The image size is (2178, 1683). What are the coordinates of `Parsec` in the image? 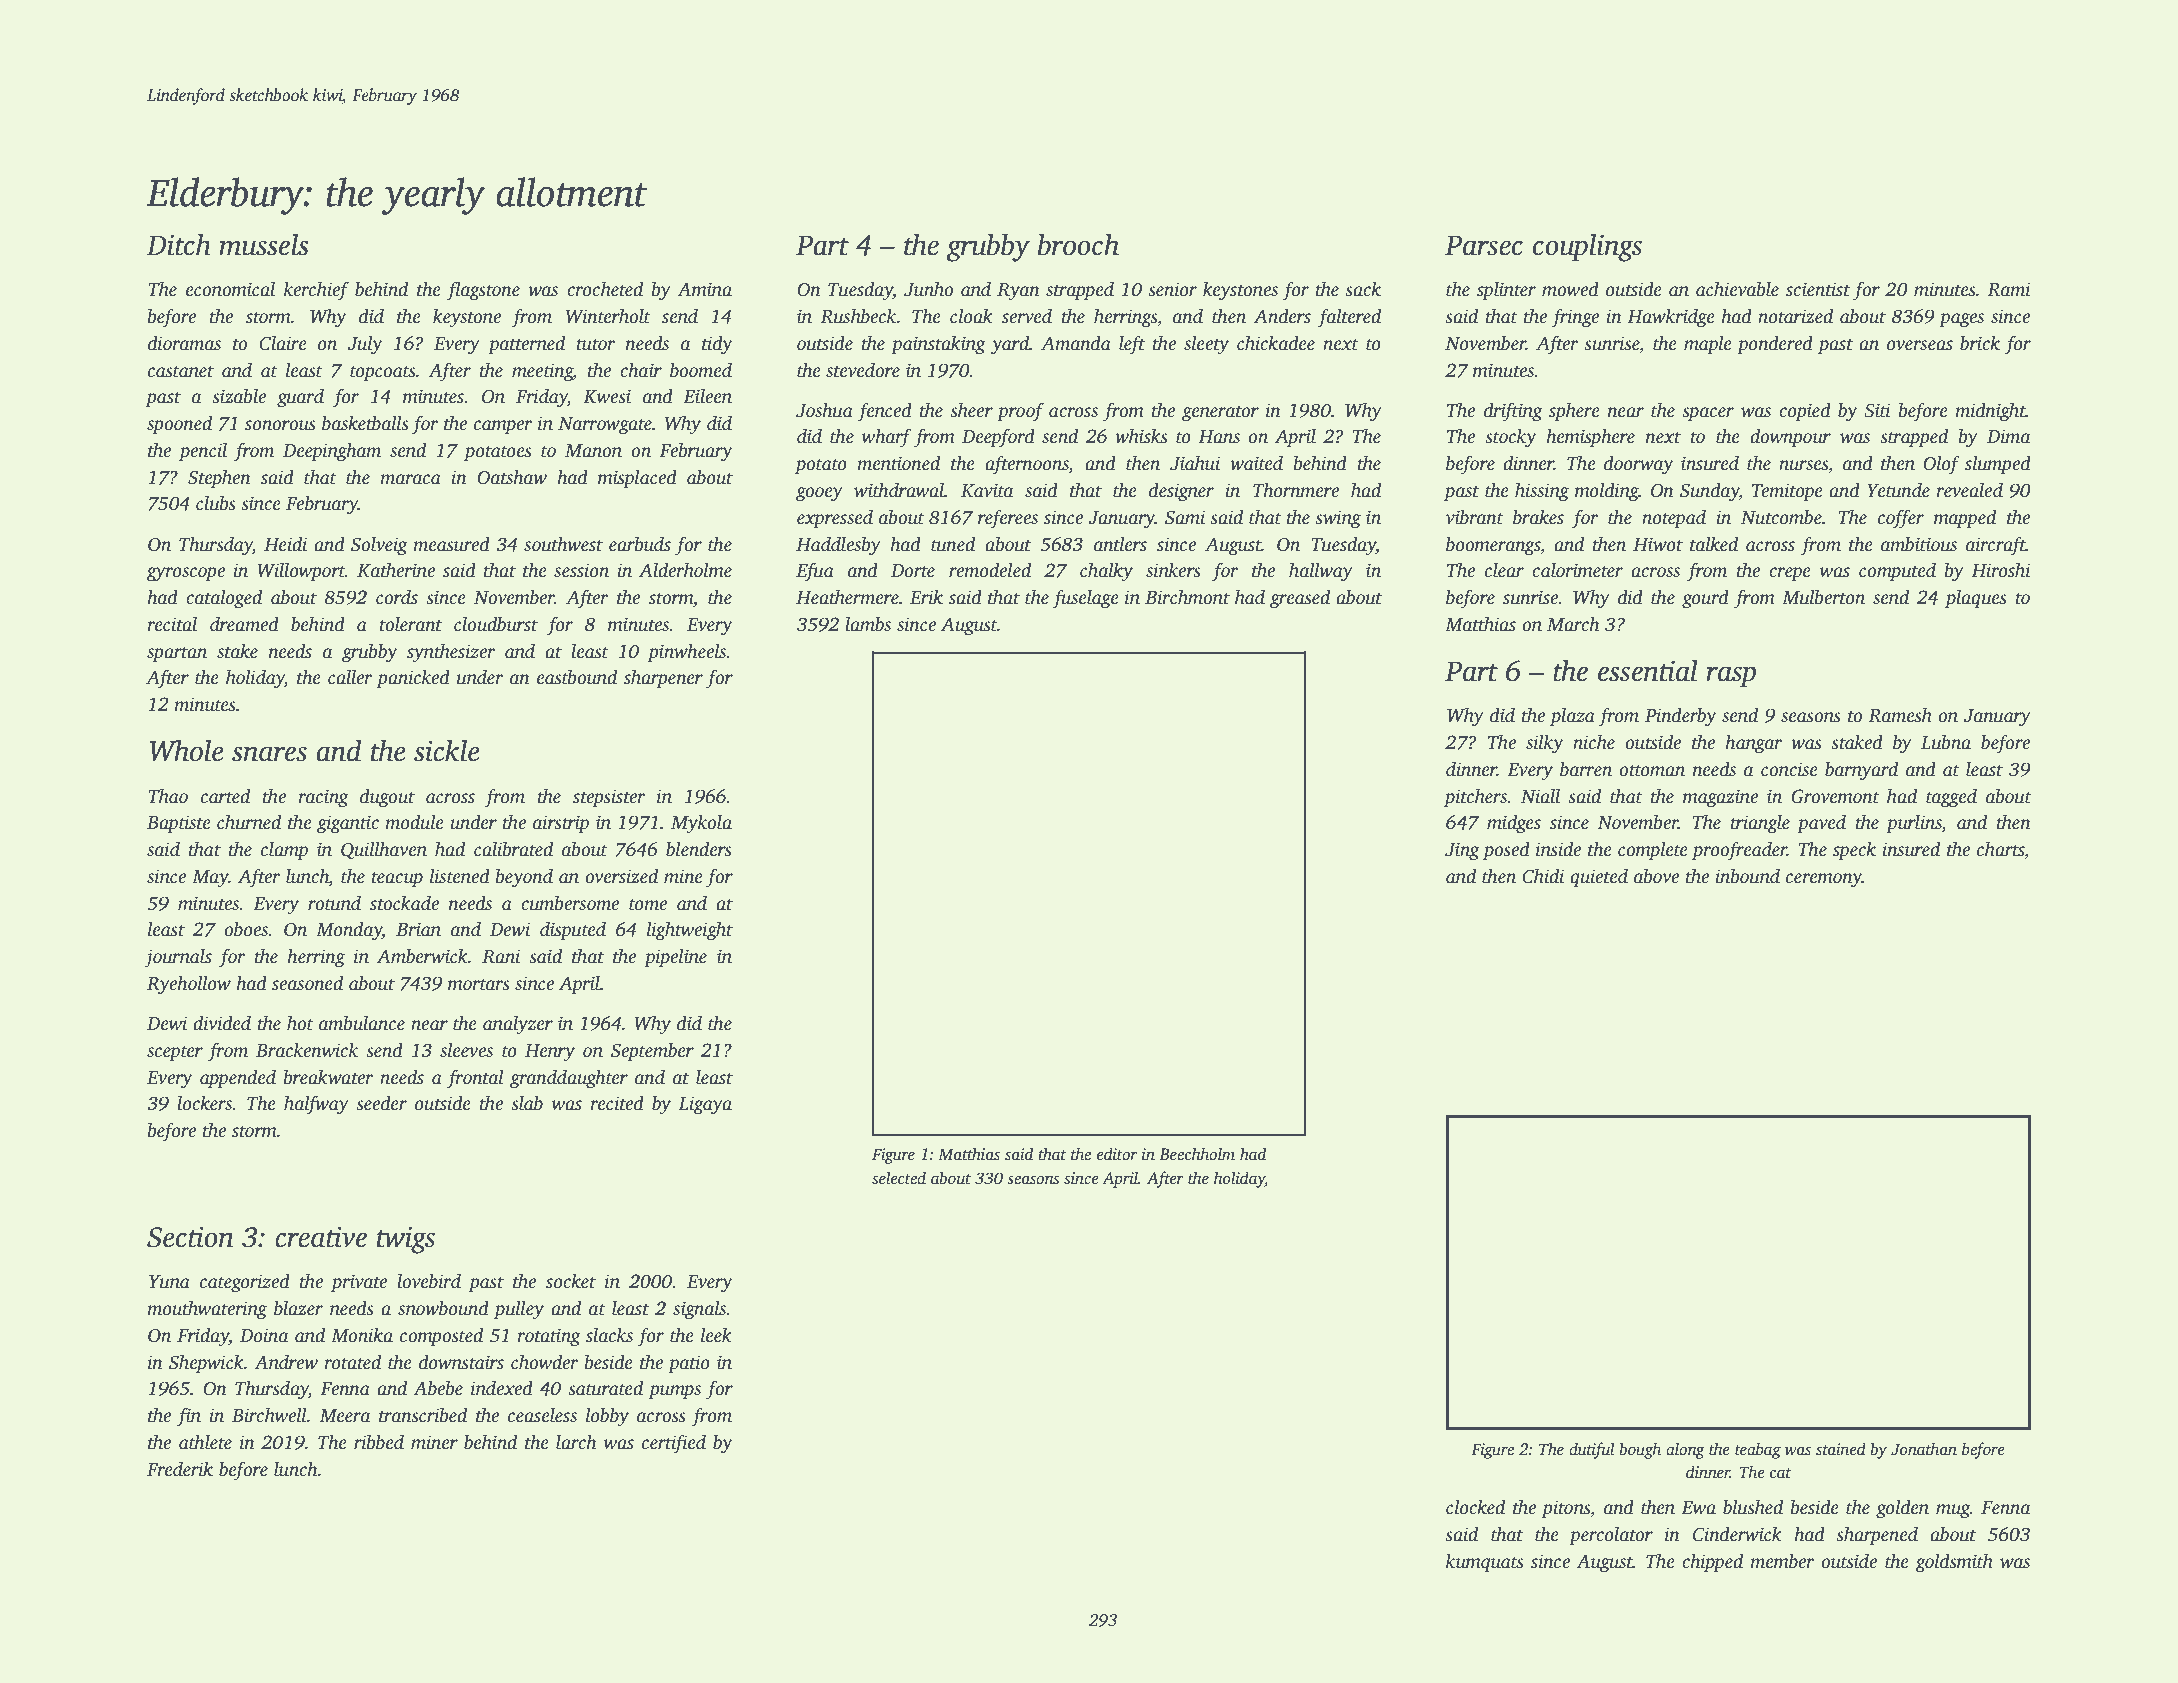 It's located at (1484, 245).
